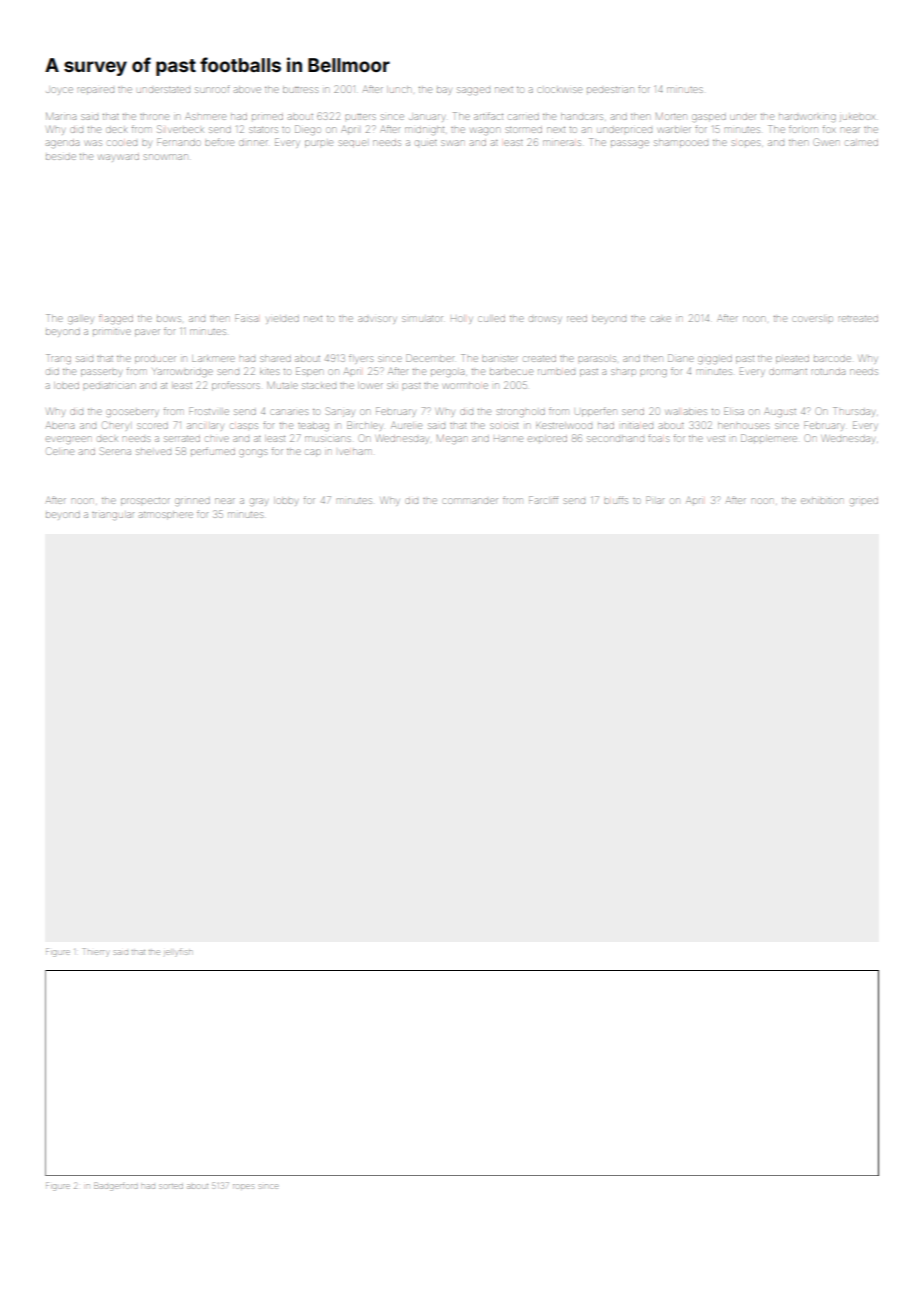 The height and width of the screenshot is (1308, 924). What do you see at coordinates (153, 452) in the screenshot?
I see `shelved` at bounding box center [153, 452].
